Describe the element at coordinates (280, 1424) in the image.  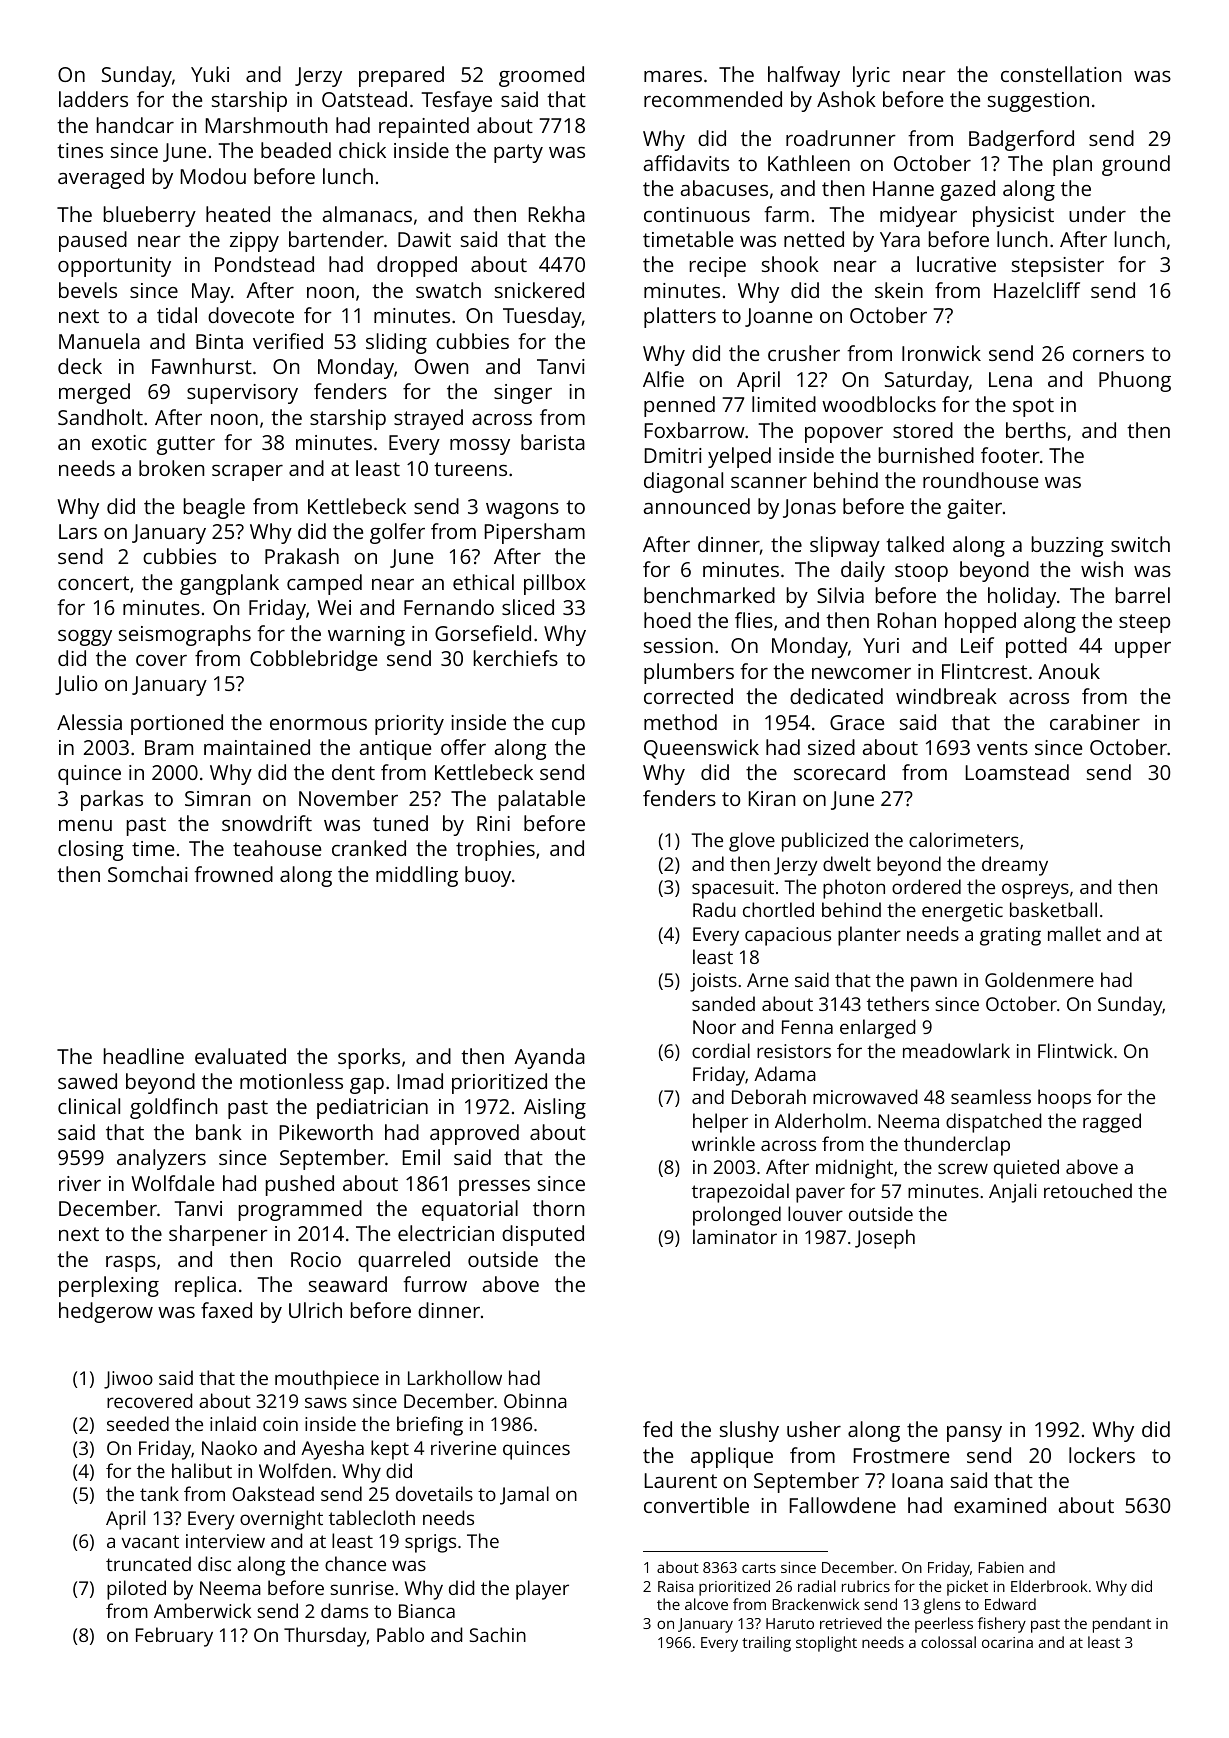
I see `coin` at that location.
